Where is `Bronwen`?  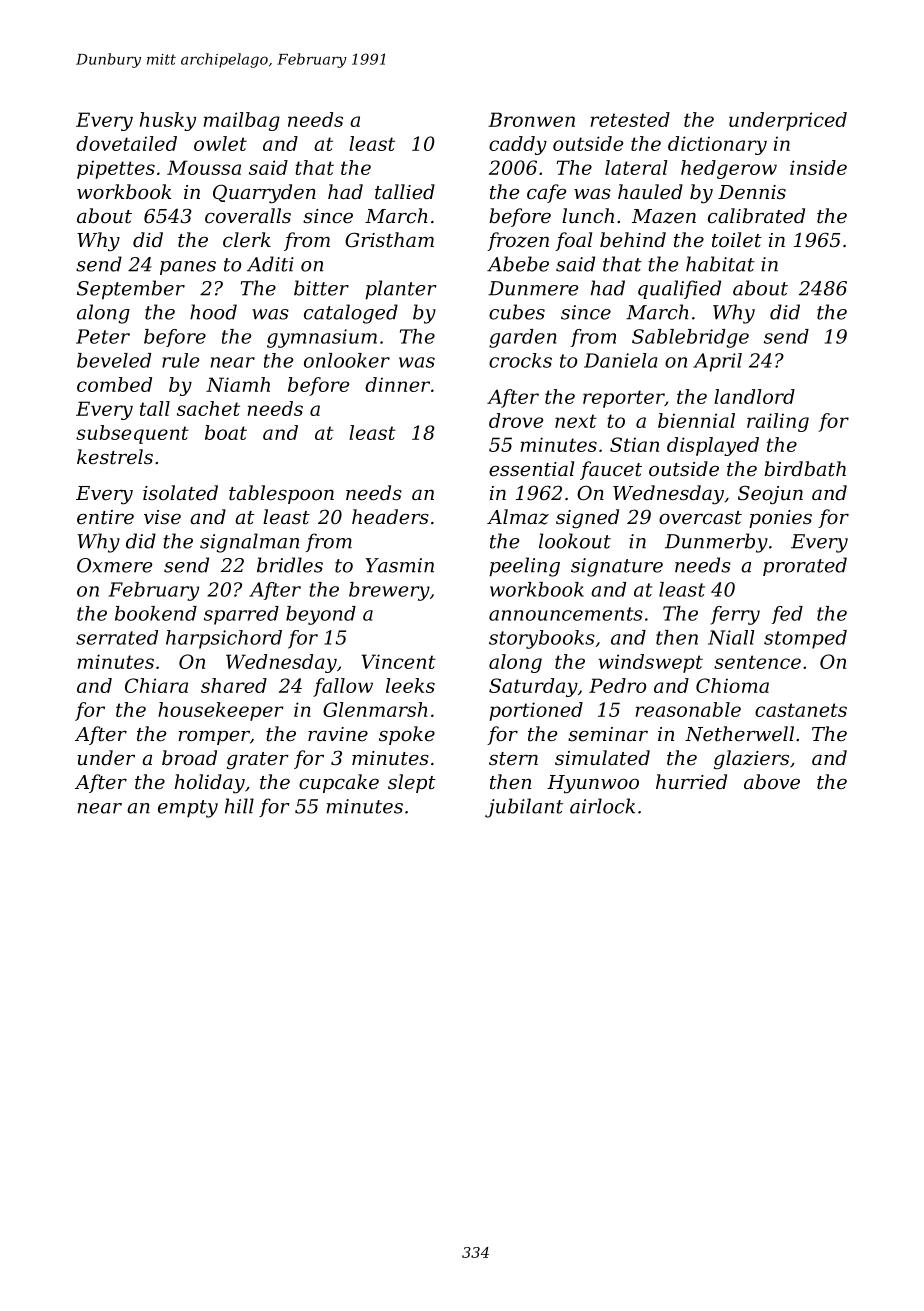
Bronwen is located at coordinates (531, 119).
